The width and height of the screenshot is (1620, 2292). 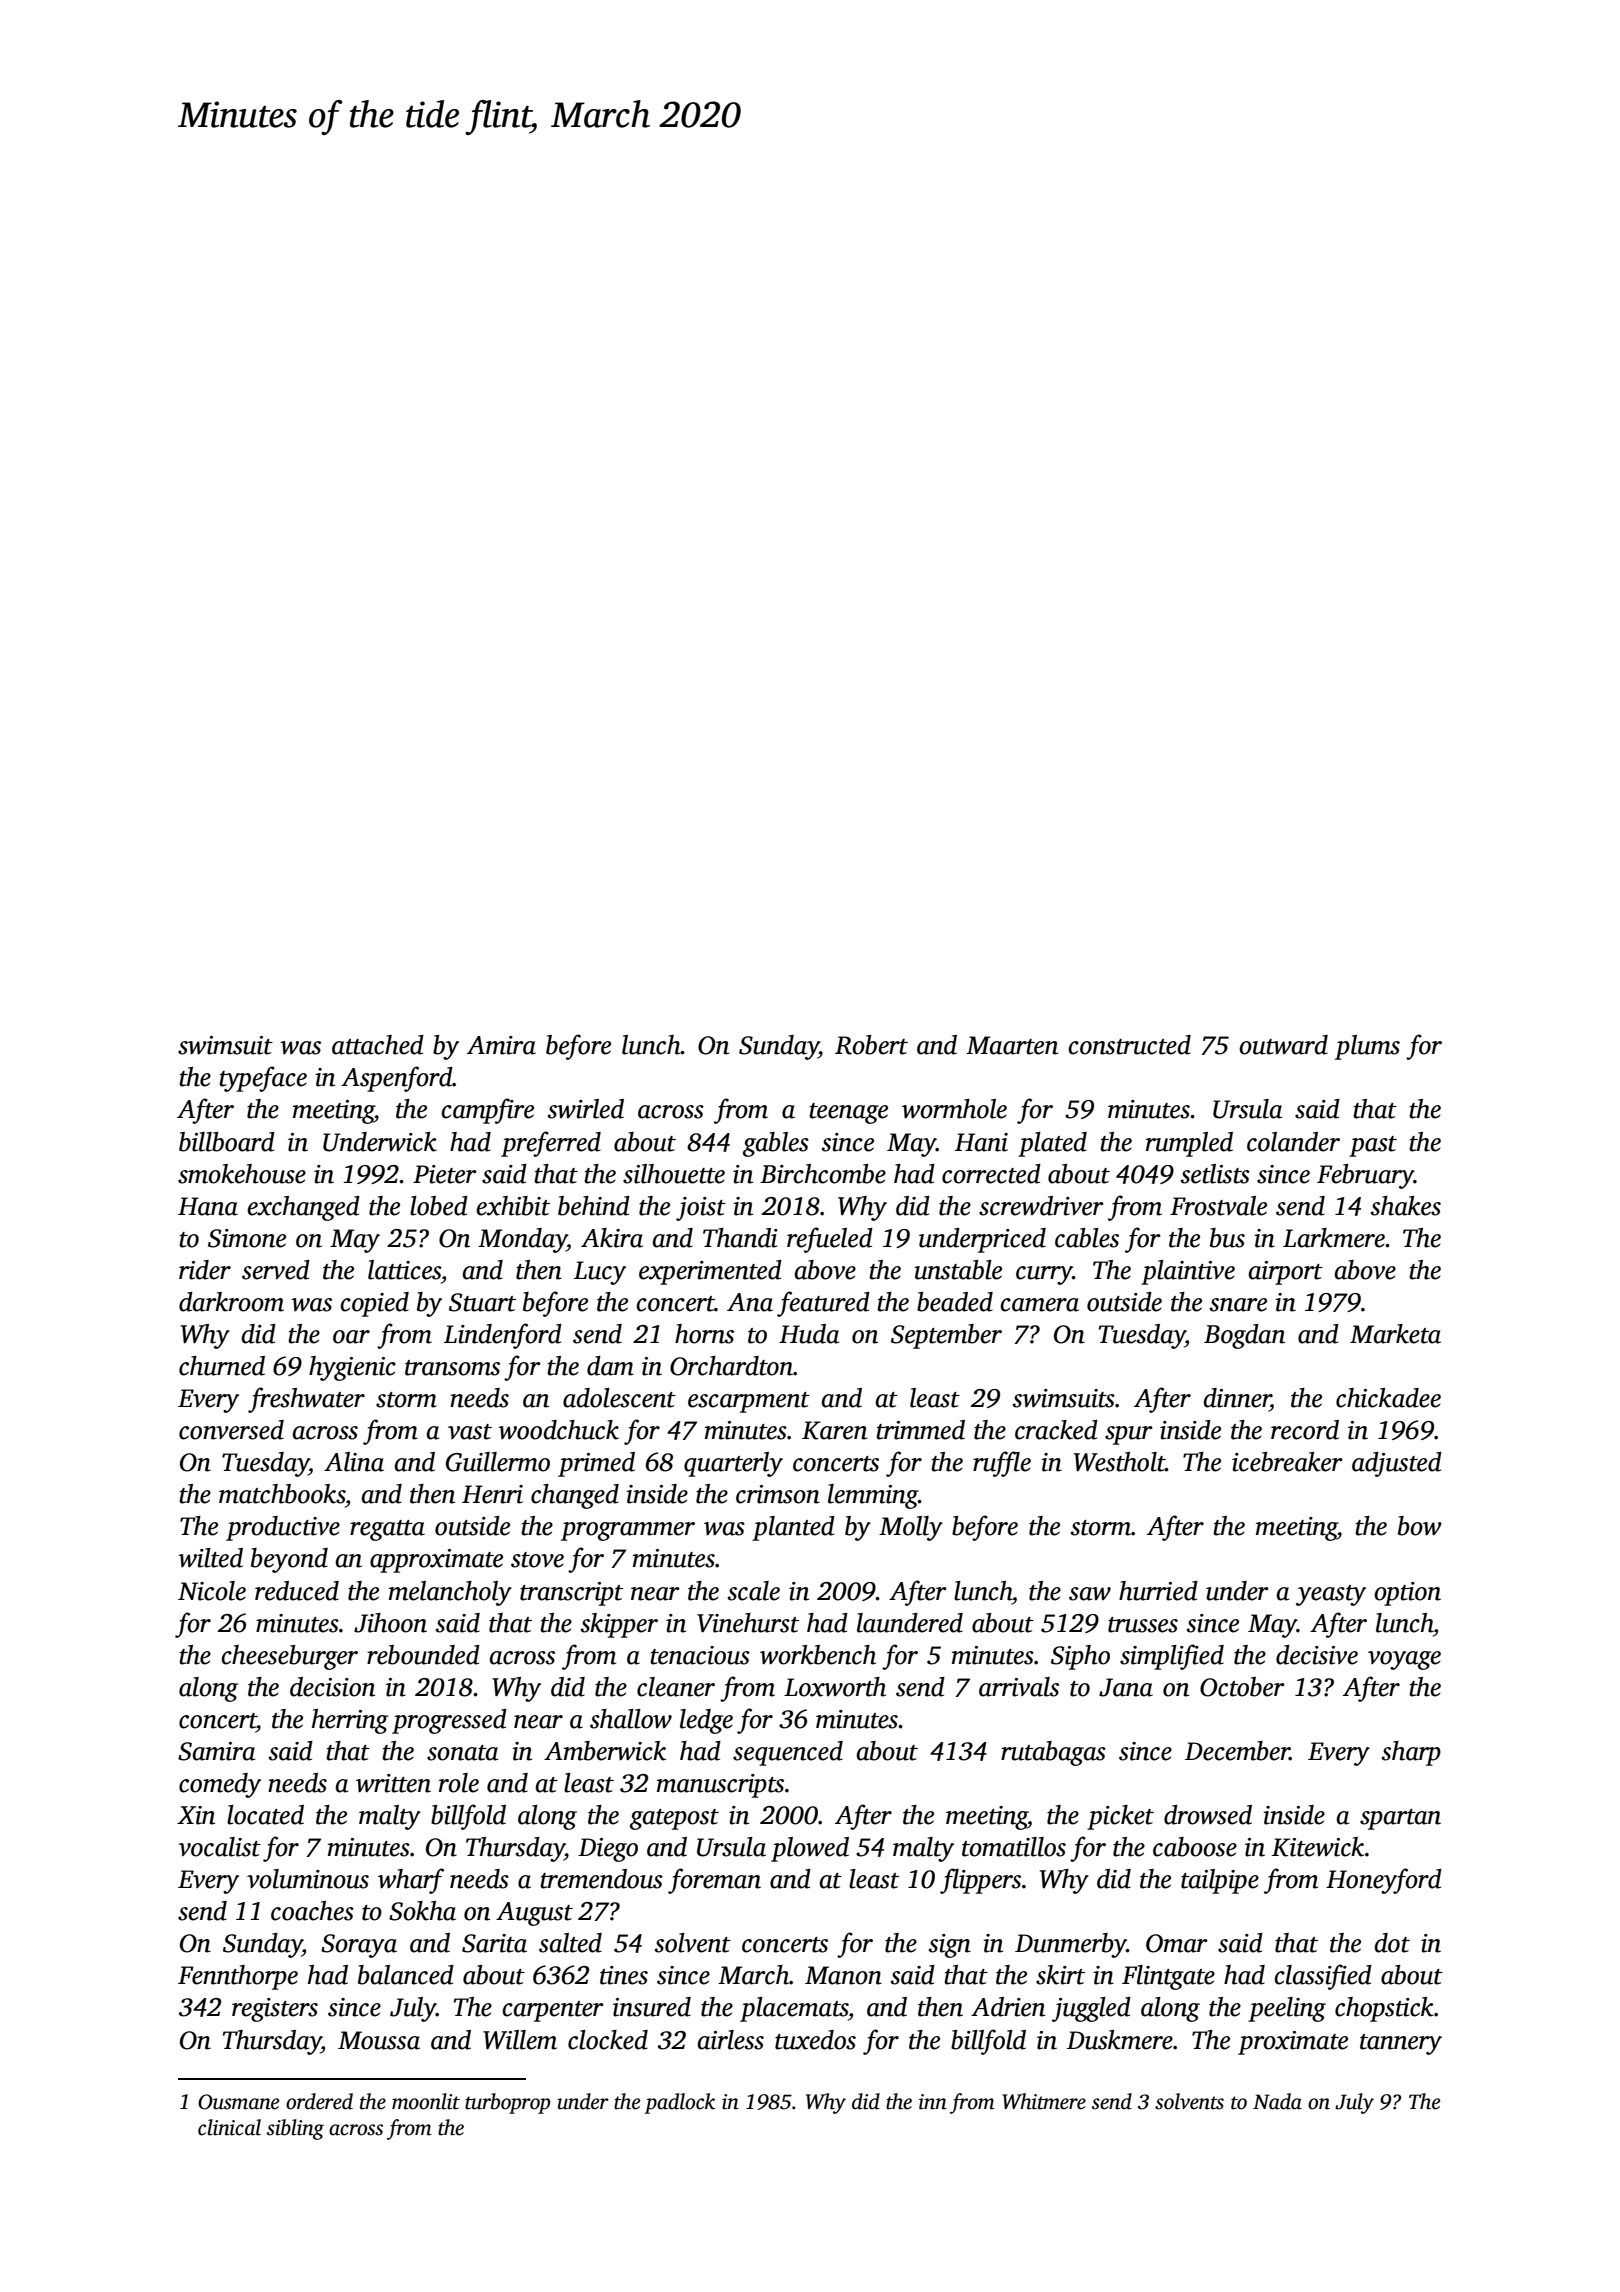 I want to click on Loxworth, so click(x=835, y=1687).
